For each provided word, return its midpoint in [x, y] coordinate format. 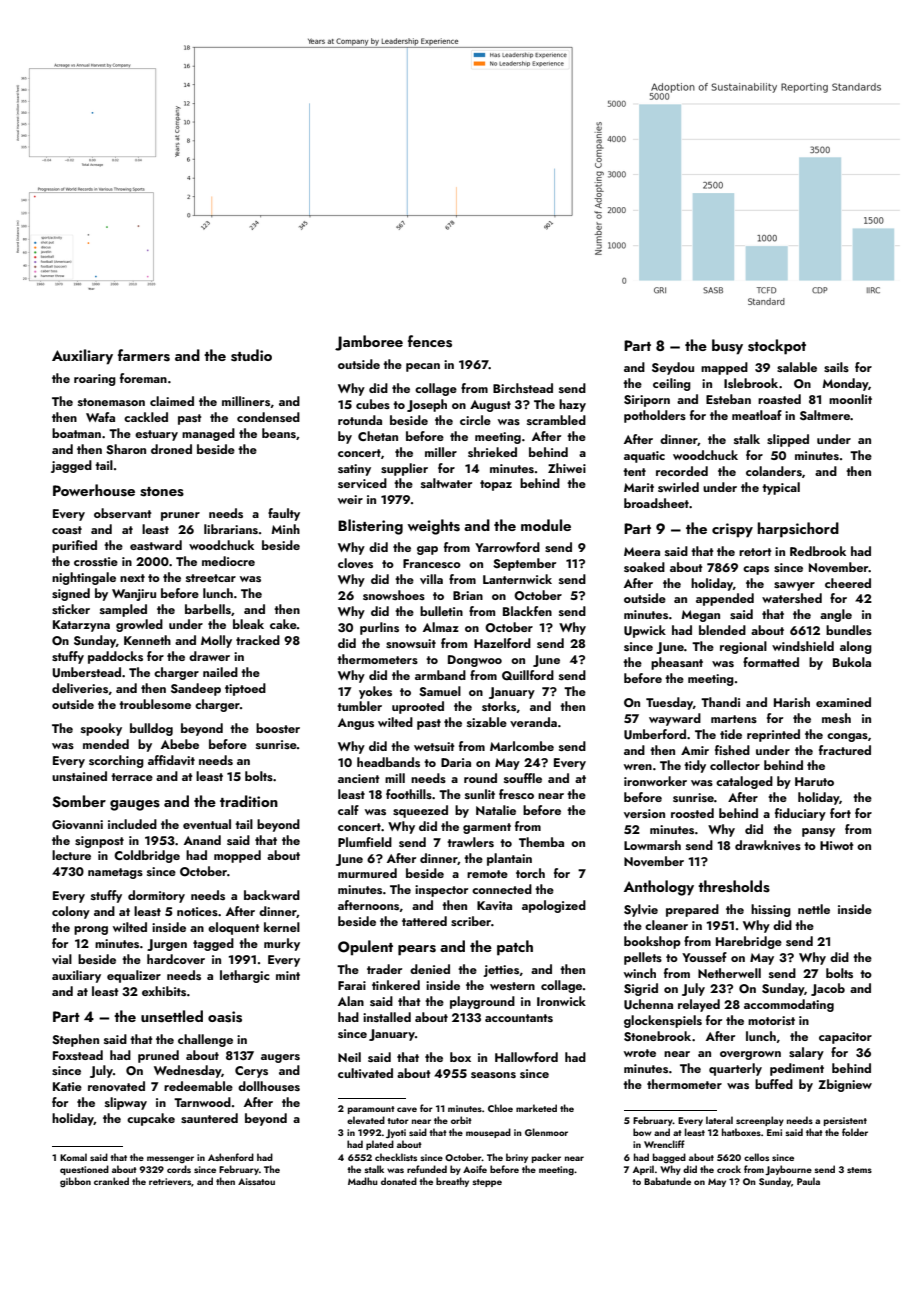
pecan [423, 367]
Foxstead [78, 1055]
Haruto [814, 781]
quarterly [735, 1069]
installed [387, 1017]
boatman [76, 433]
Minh [285, 529]
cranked [111, 1181]
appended [725, 599]
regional [743, 647]
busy [727, 347]
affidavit [171, 760]
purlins [379, 628]
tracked [258, 640]
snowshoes [394, 595]
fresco [516, 794]
